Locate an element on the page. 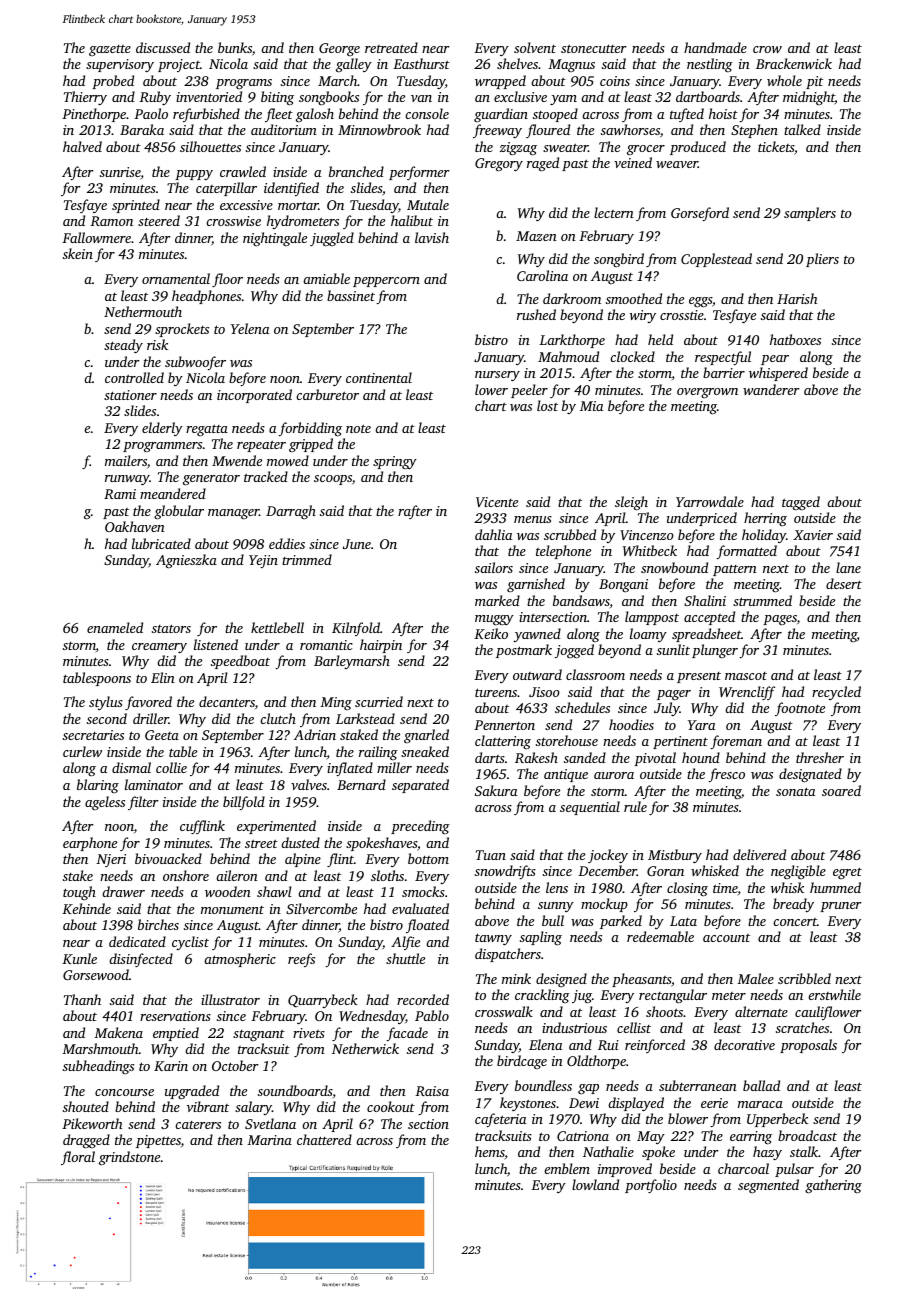 The height and width of the image is (1308, 924). pertinent is located at coordinates (680, 742).
